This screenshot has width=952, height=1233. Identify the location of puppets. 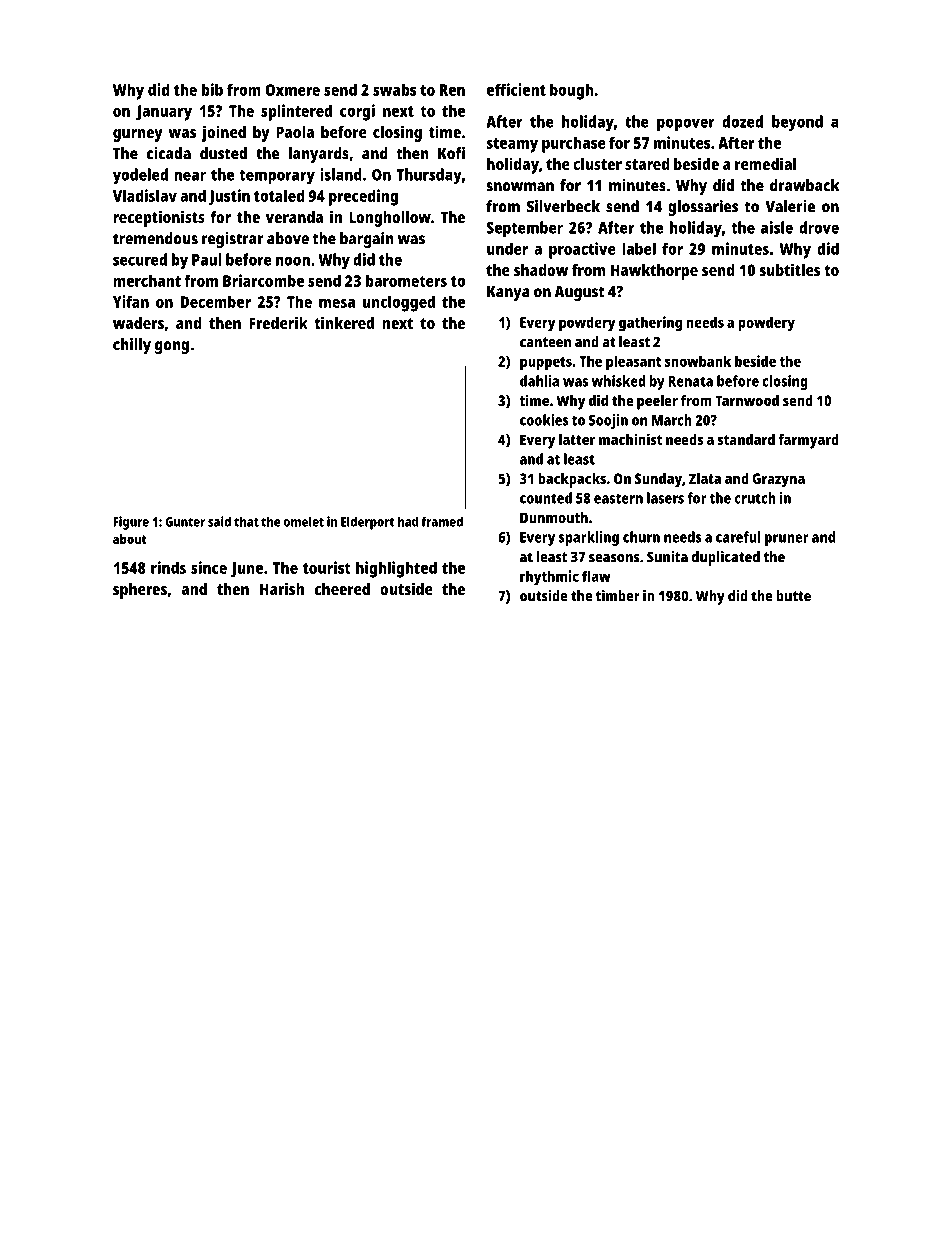
(546, 364).
